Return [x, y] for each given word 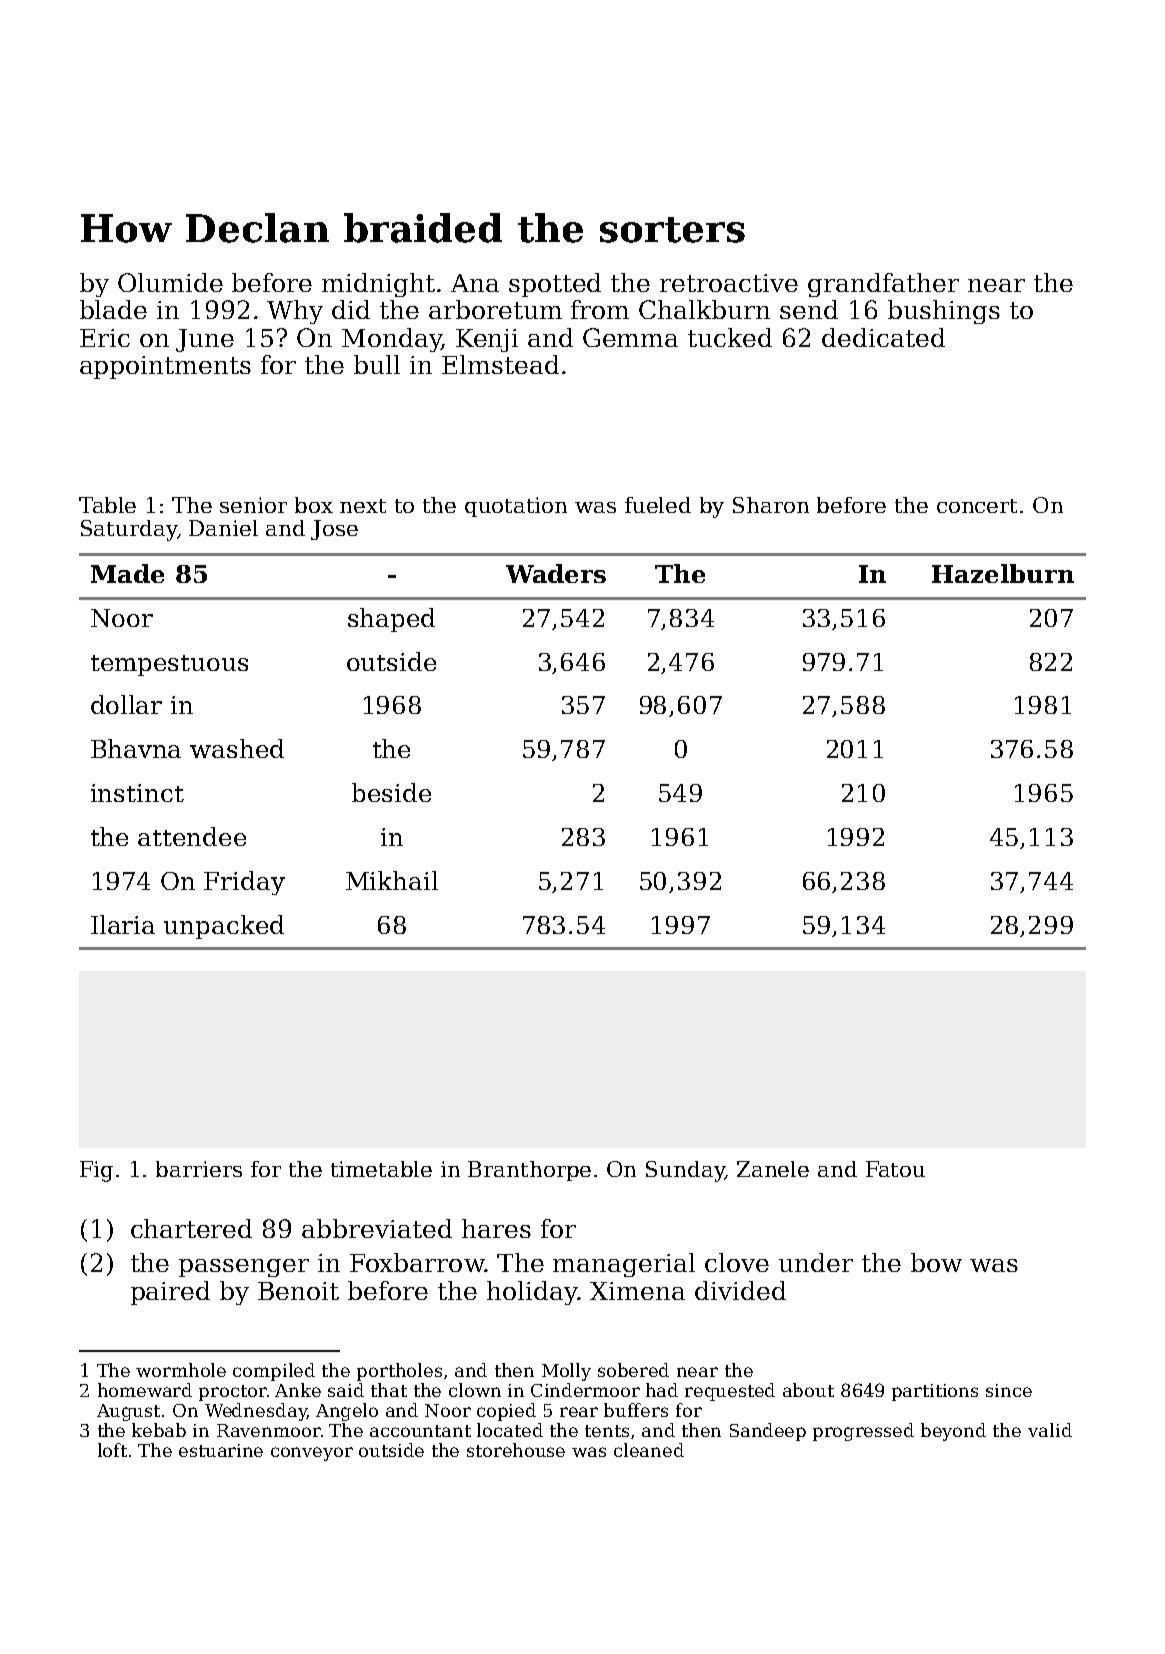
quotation [516, 507]
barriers [199, 1169]
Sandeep [768, 1432]
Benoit [298, 1291]
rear [579, 1412]
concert [977, 506]
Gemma [630, 337]
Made [127, 573]
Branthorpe [529, 1171]
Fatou [895, 1169]
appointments [165, 367]
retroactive [729, 283]
